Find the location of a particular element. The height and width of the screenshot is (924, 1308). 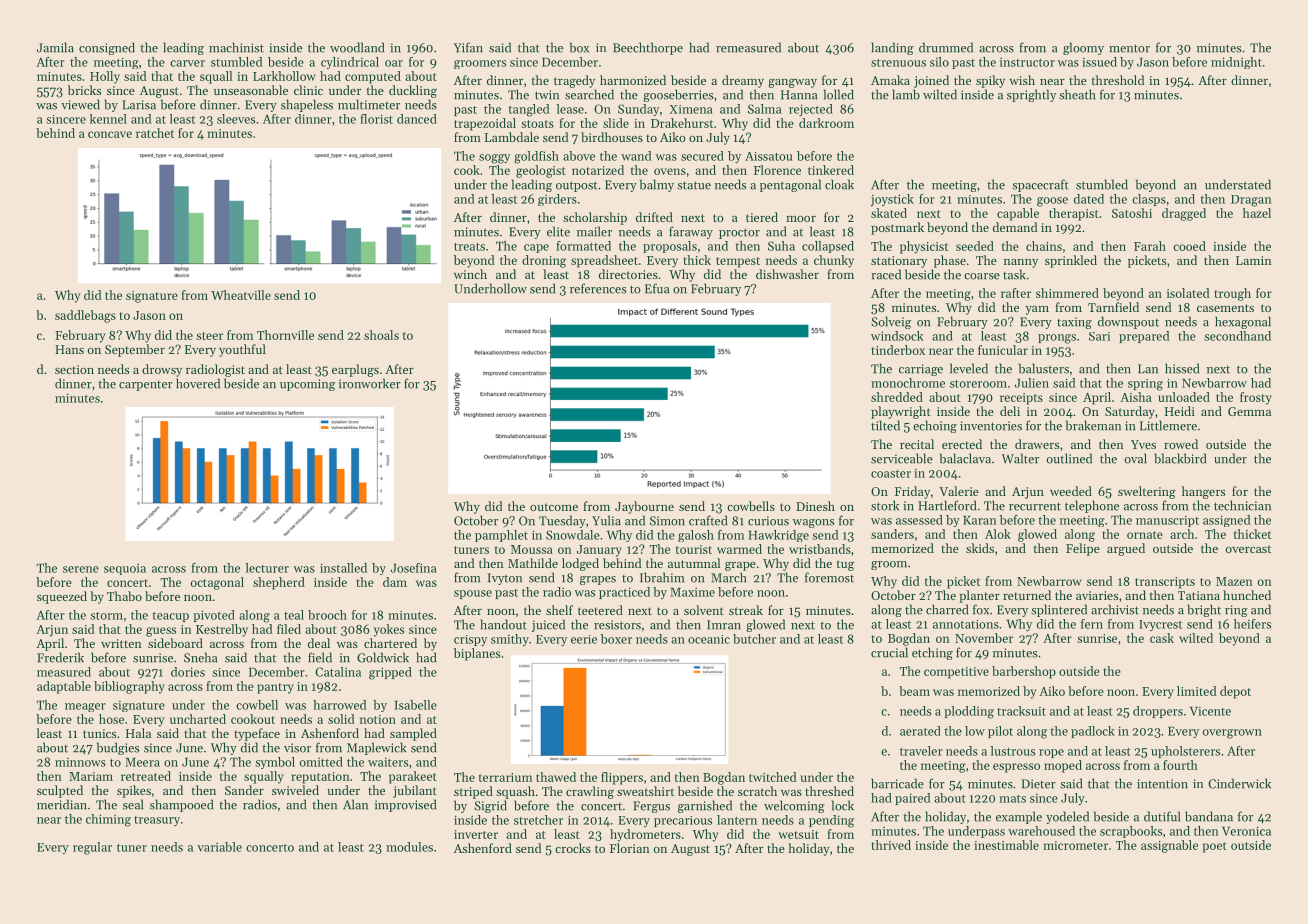

hose is located at coordinates (111, 719).
